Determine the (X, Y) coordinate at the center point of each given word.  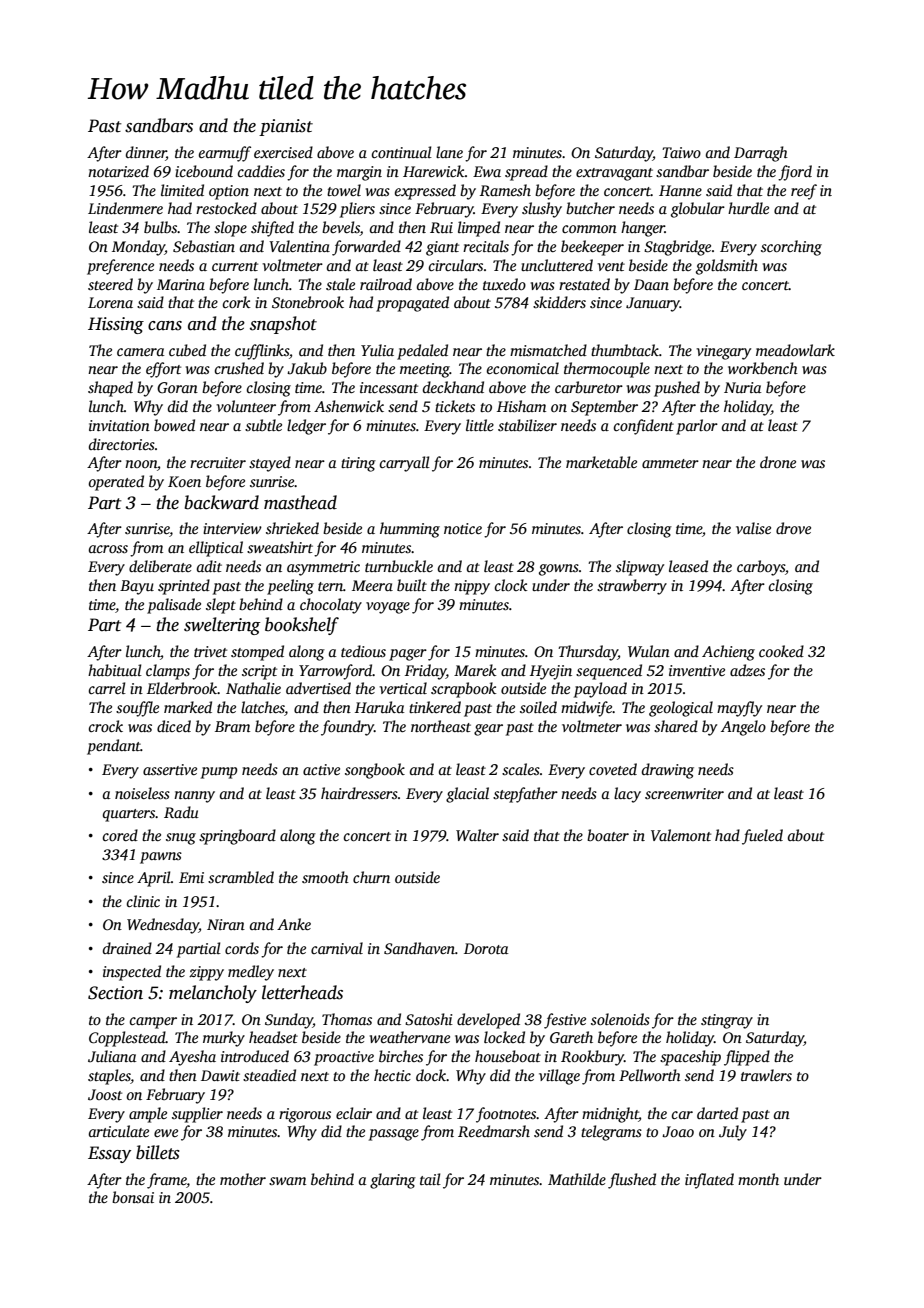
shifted (272, 229)
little (480, 425)
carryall (405, 464)
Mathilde (577, 1179)
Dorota (486, 948)
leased (688, 566)
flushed (632, 1181)
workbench (763, 368)
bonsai (133, 1197)
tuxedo (504, 284)
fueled (762, 837)
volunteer (246, 406)
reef (804, 192)
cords (242, 948)
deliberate (160, 566)
